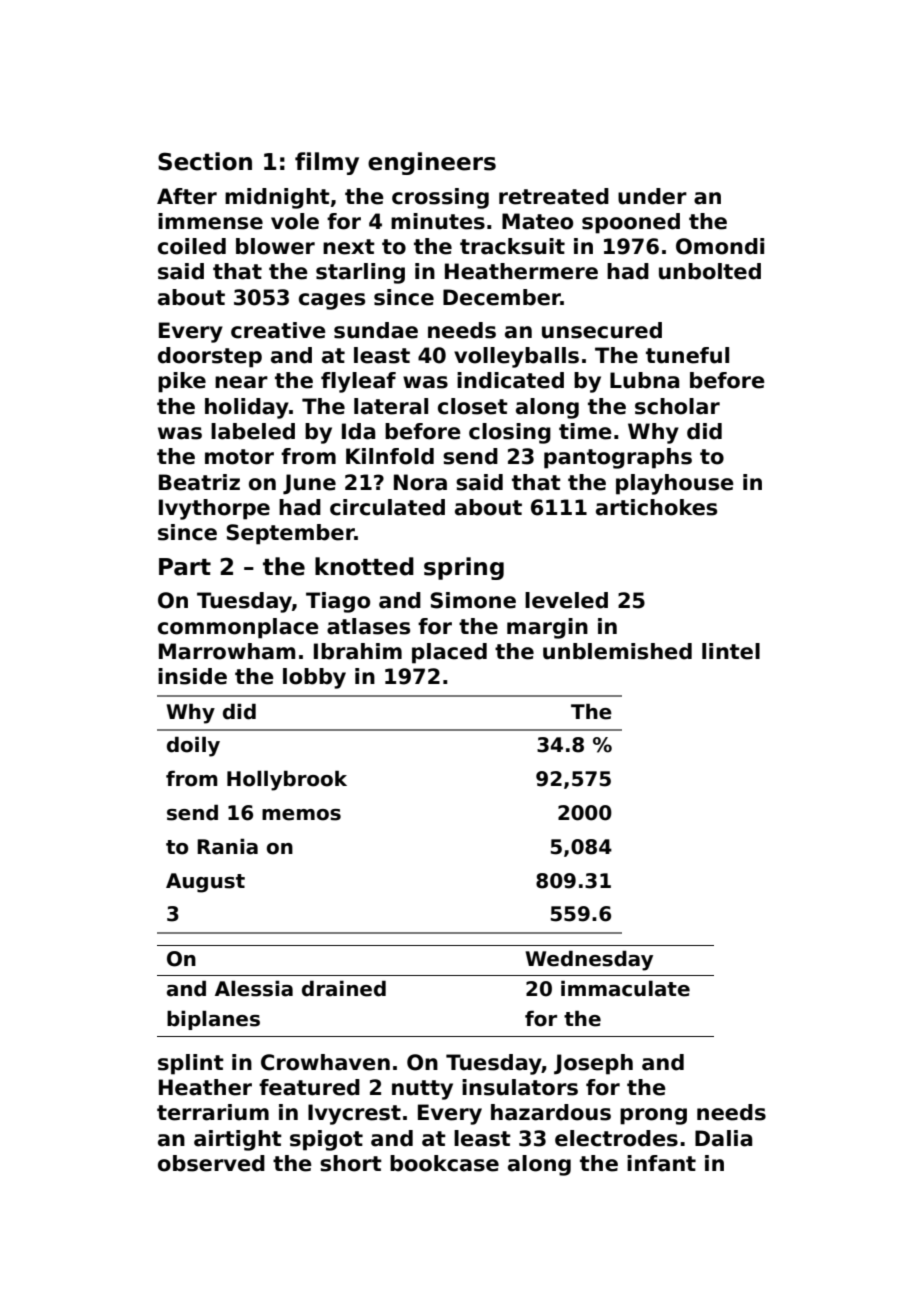 This image has height=1311, width=924. Describe the element at coordinates (625, 988) in the image. I see `immaculate` at that location.
